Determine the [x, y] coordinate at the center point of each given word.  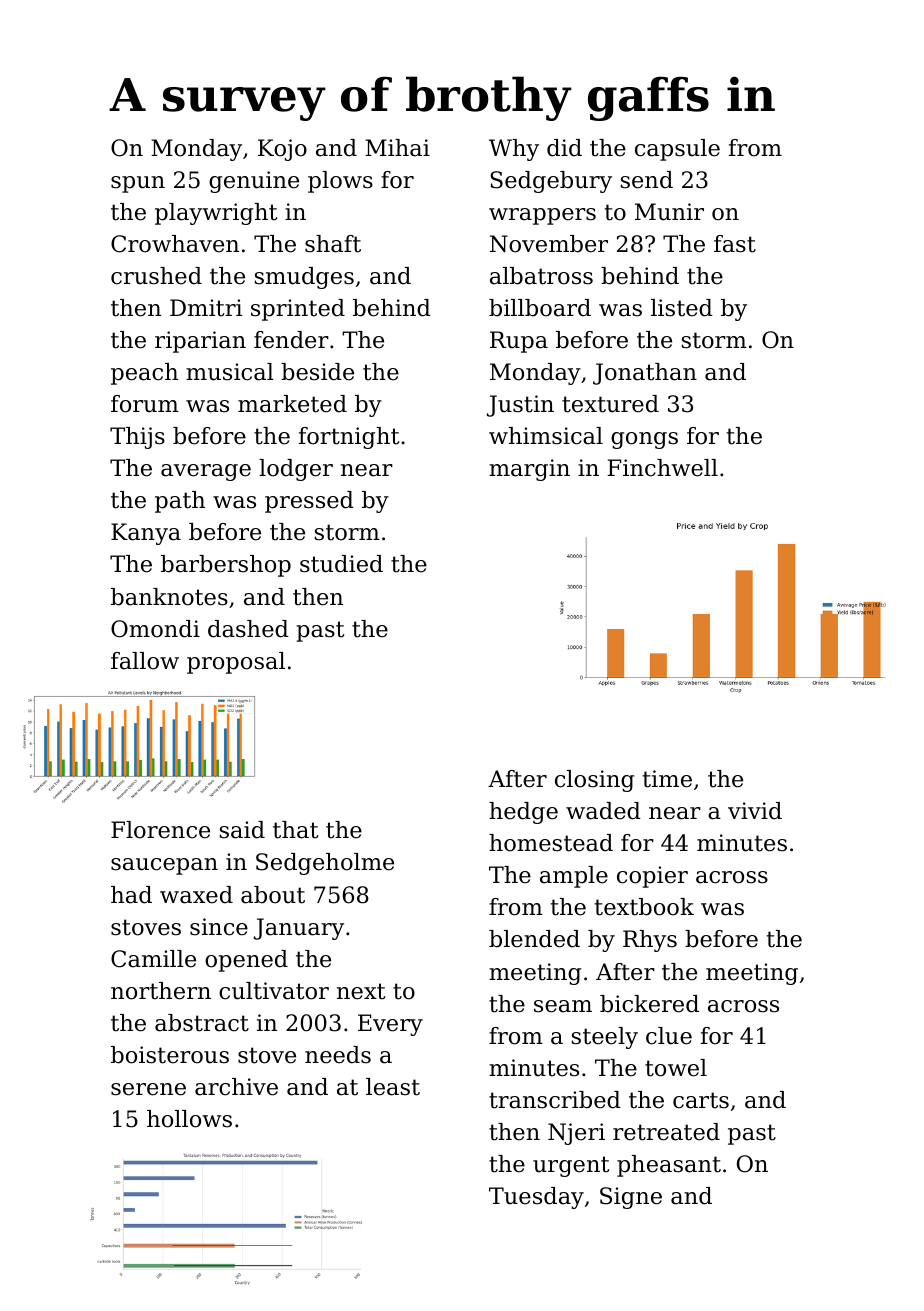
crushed [156, 276]
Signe [631, 1198]
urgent [571, 1166]
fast [735, 244]
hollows [189, 1119]
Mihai [397, 148]
